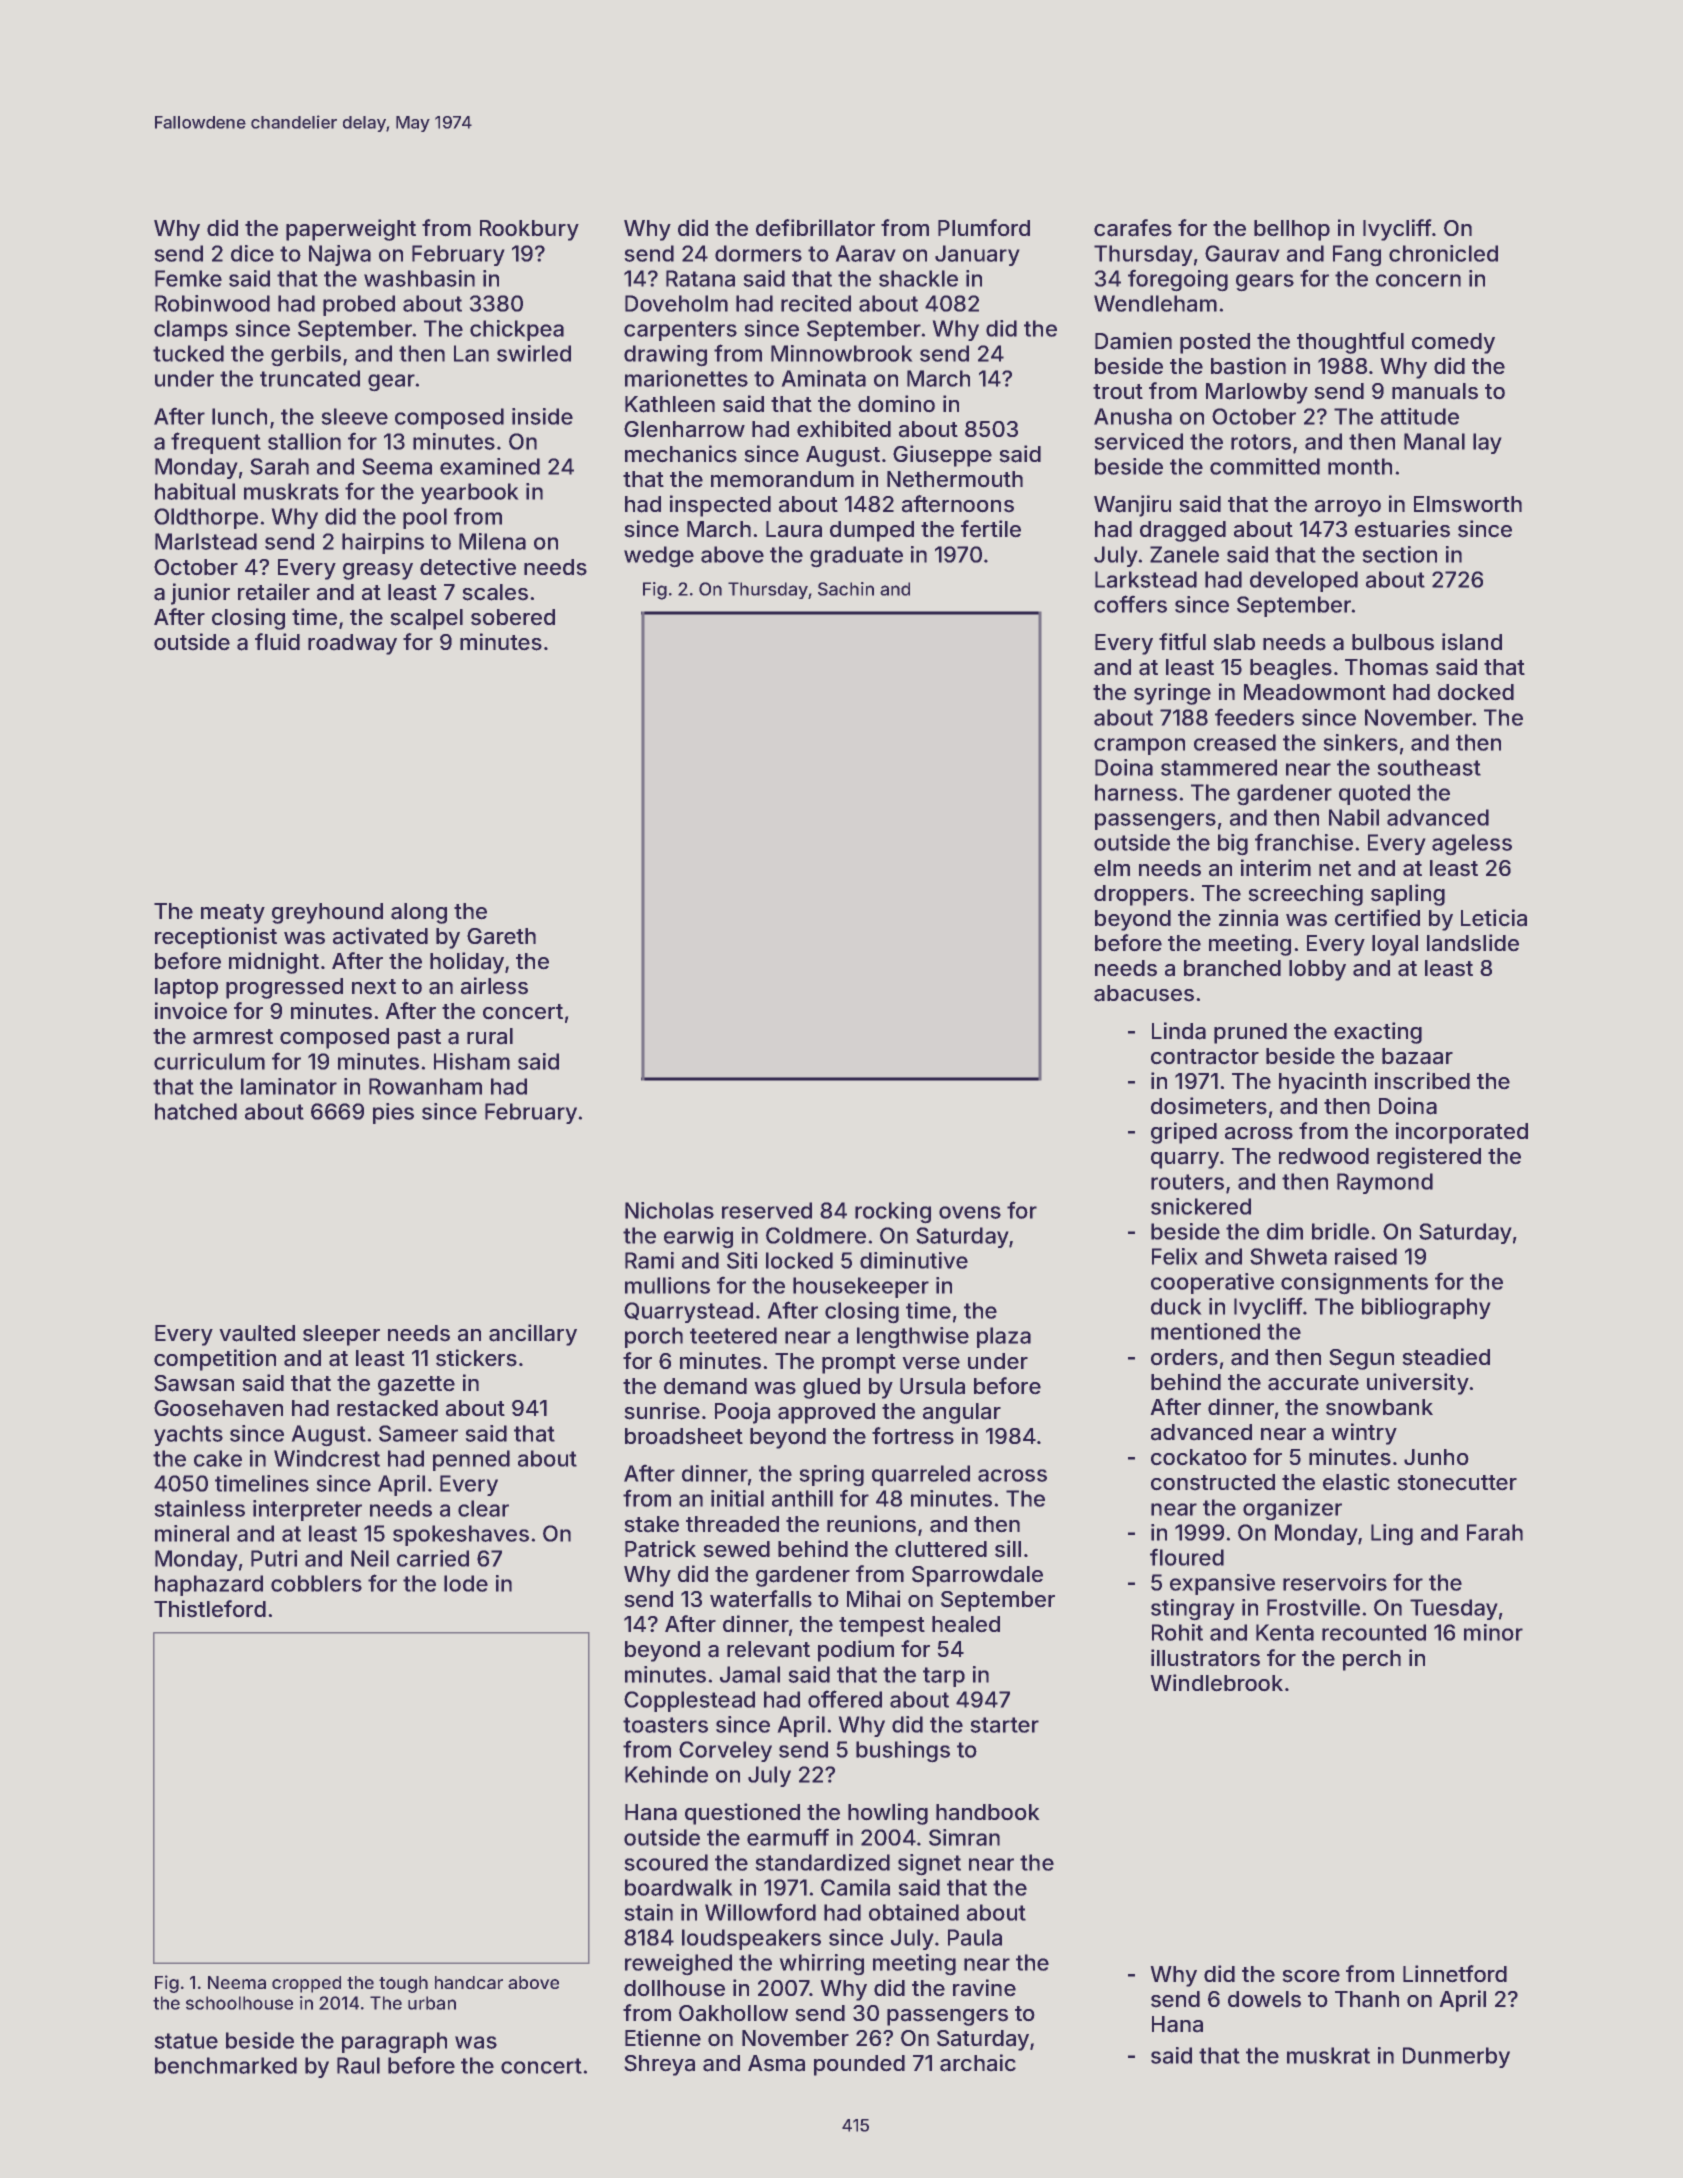 Image resolution: width=1683 pixels, height=2178 pixels. What do you see at coordinates (237, 1982) in the page?
I see `Neema` at bounding box center [237, 1982].
